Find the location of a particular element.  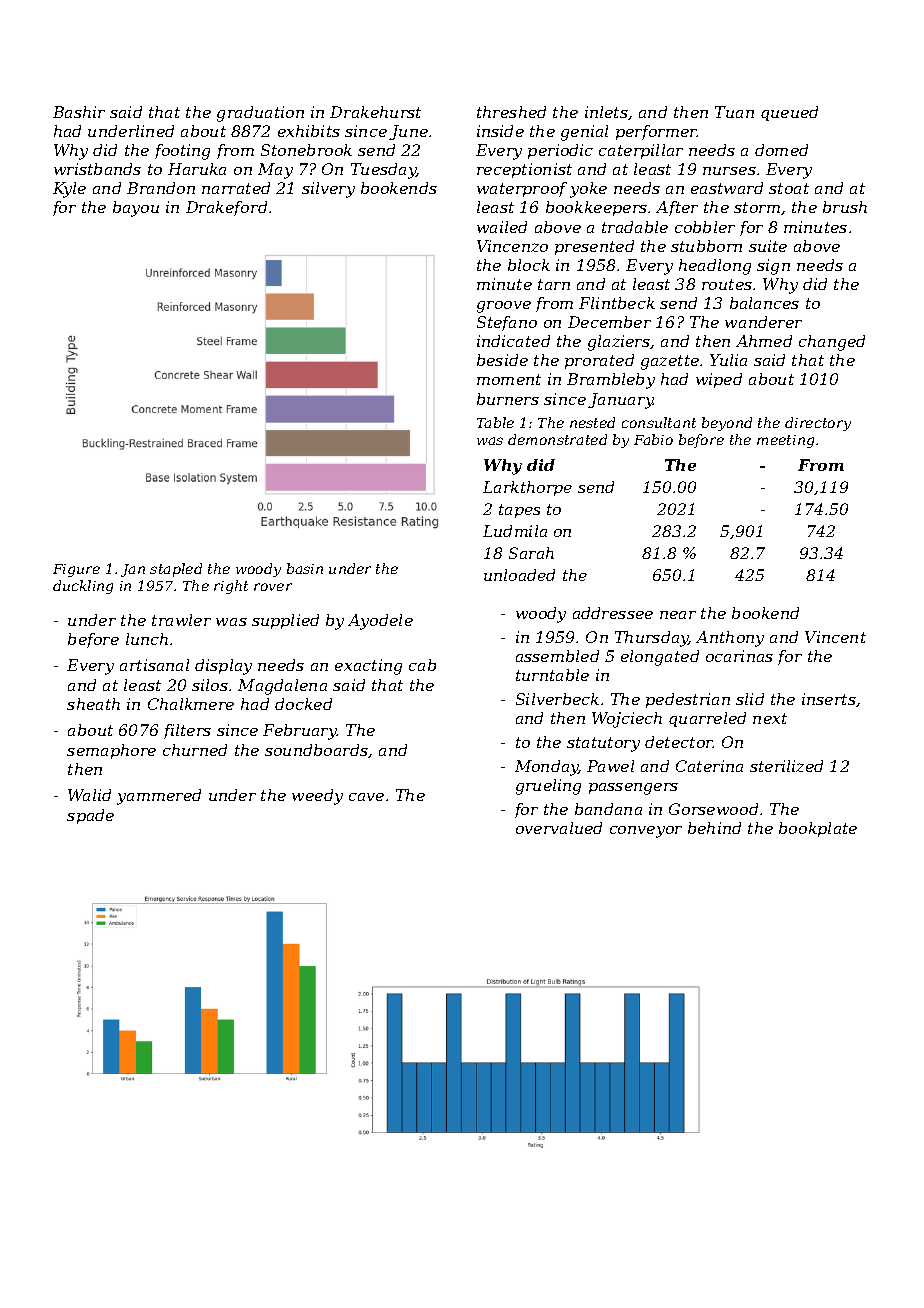

quarreled is located at coordinates (707, 719).
